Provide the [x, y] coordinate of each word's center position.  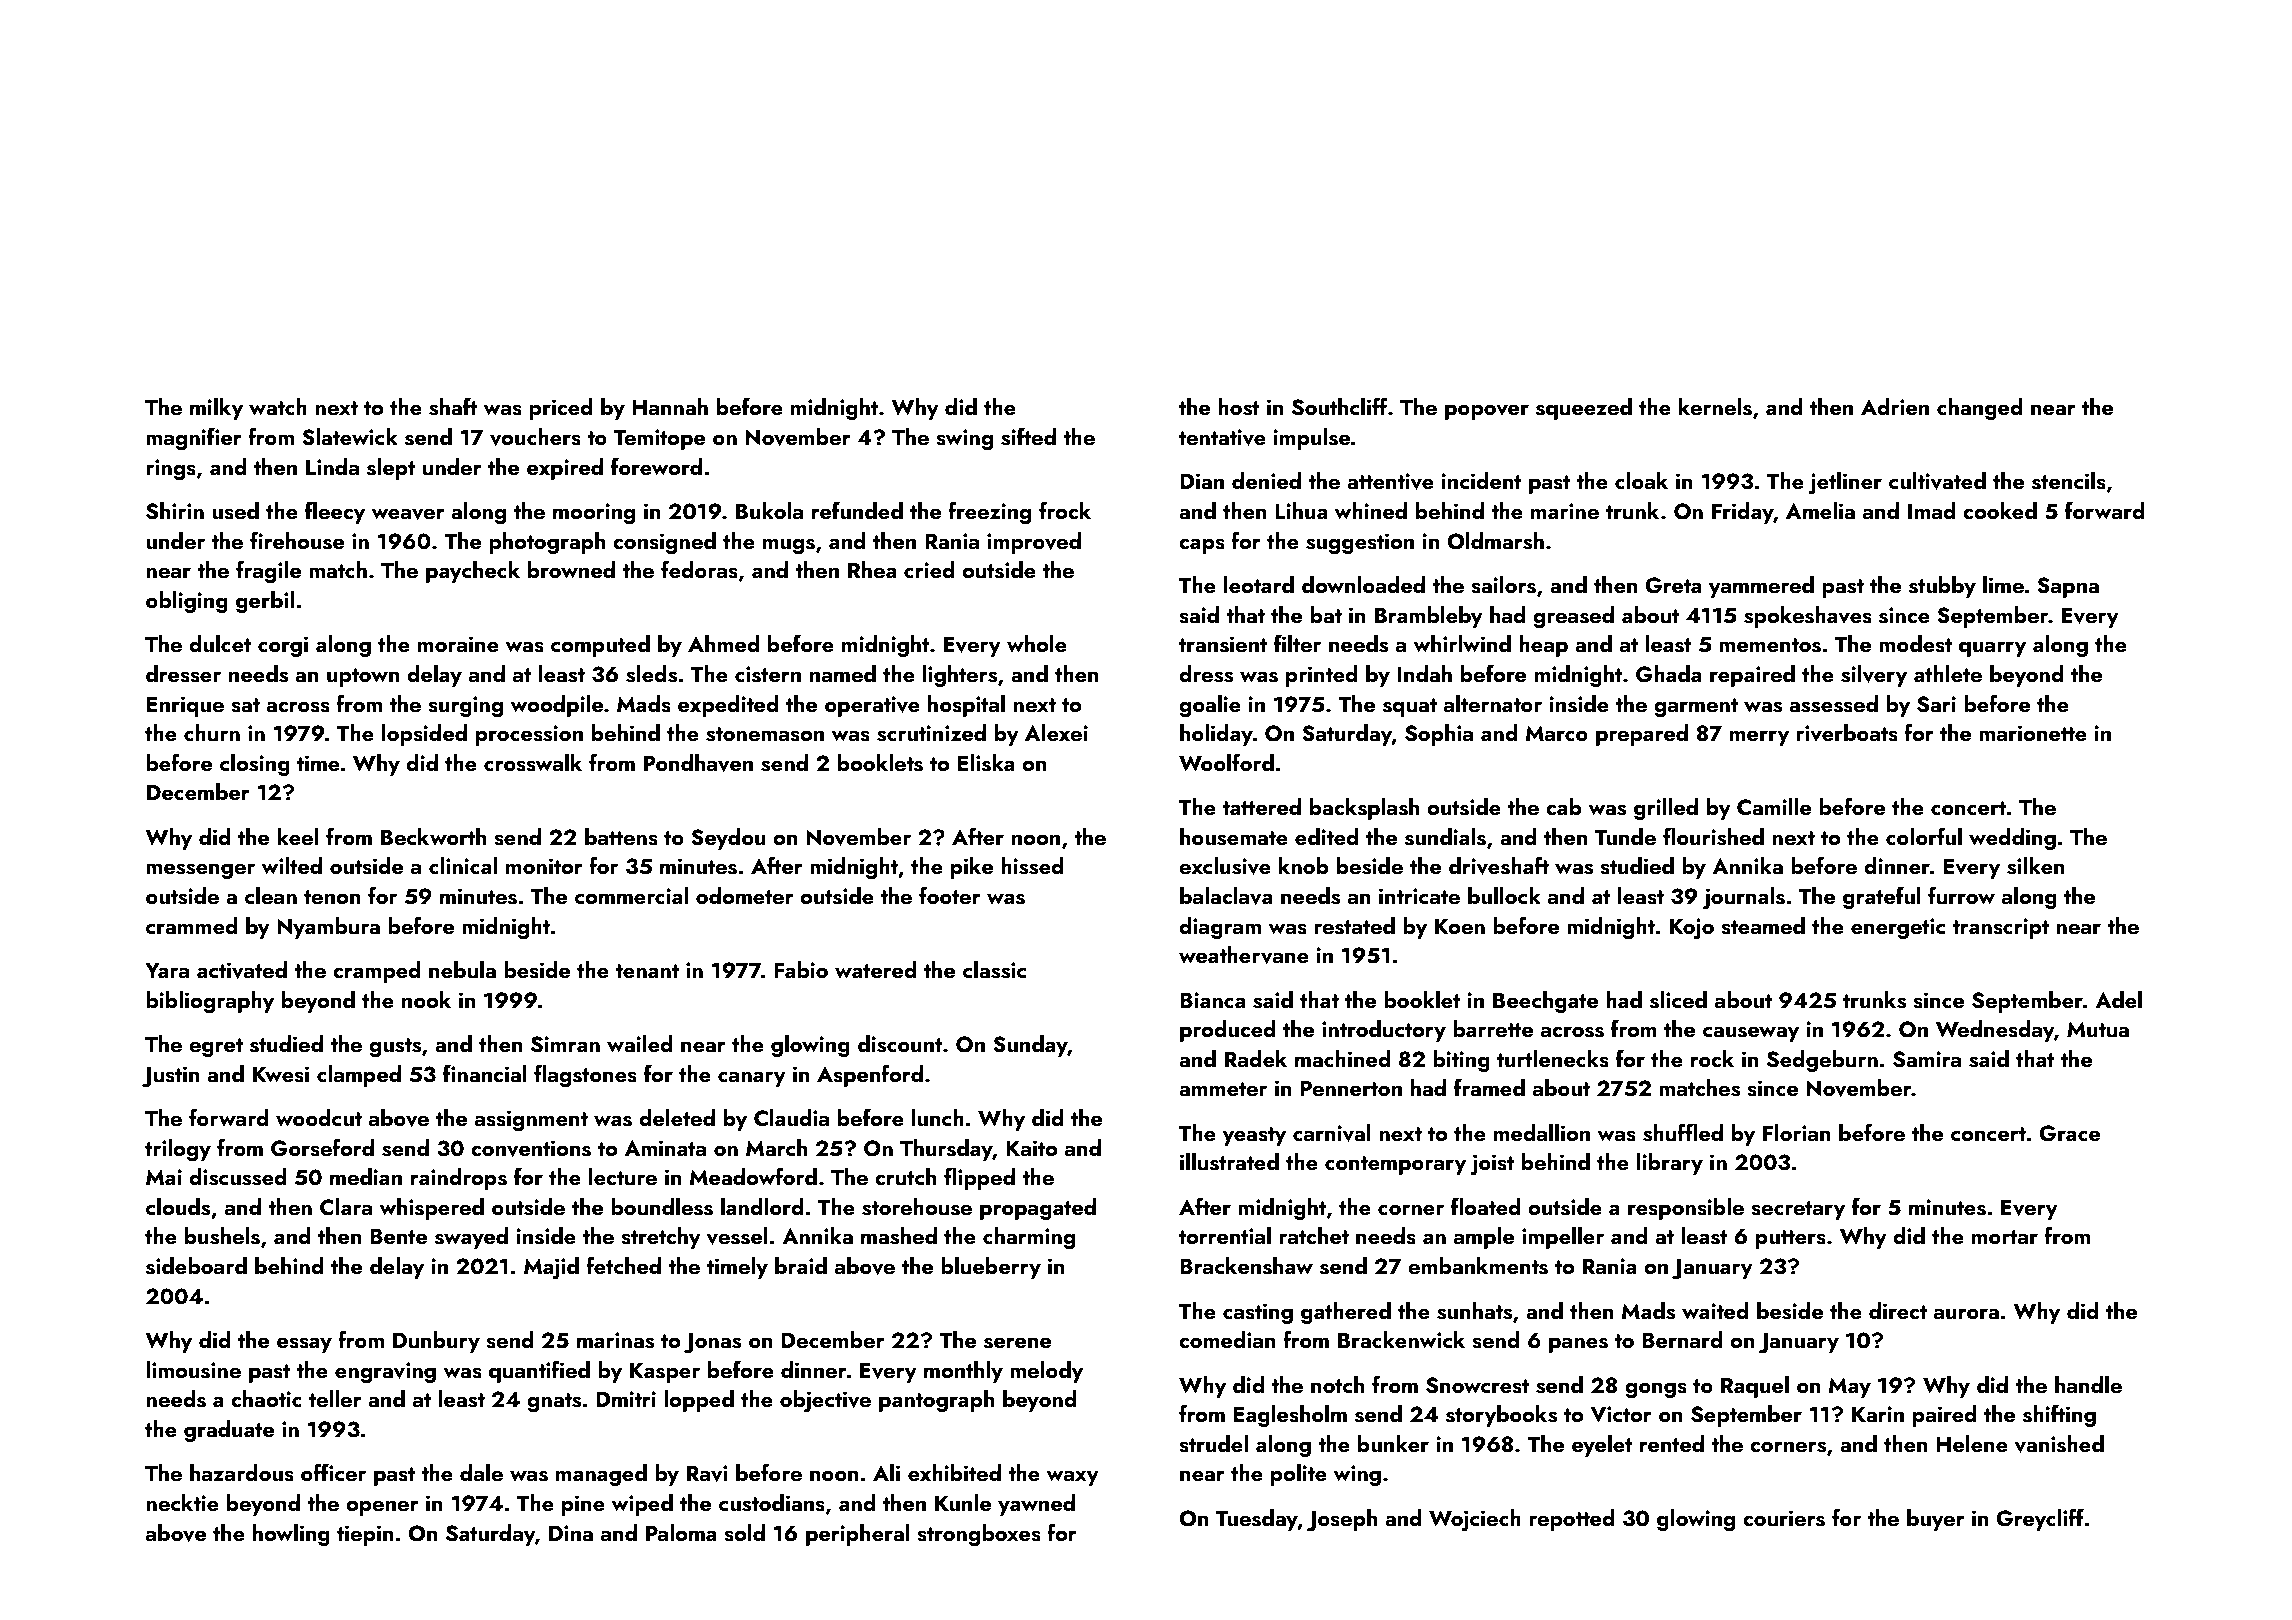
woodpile [556, 706]
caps [1202, 546]
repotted [1572, 1520]
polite [1299, 1475]
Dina [571, 1533]
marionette [2033, 733]
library [1670, 1164]
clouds [178, 1207]
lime [2003, 584]
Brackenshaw [1246, 1266]
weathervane [1244, 955]
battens [621, 837]
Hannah [670, 406]
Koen [1460, 926]
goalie [1210, 706]
